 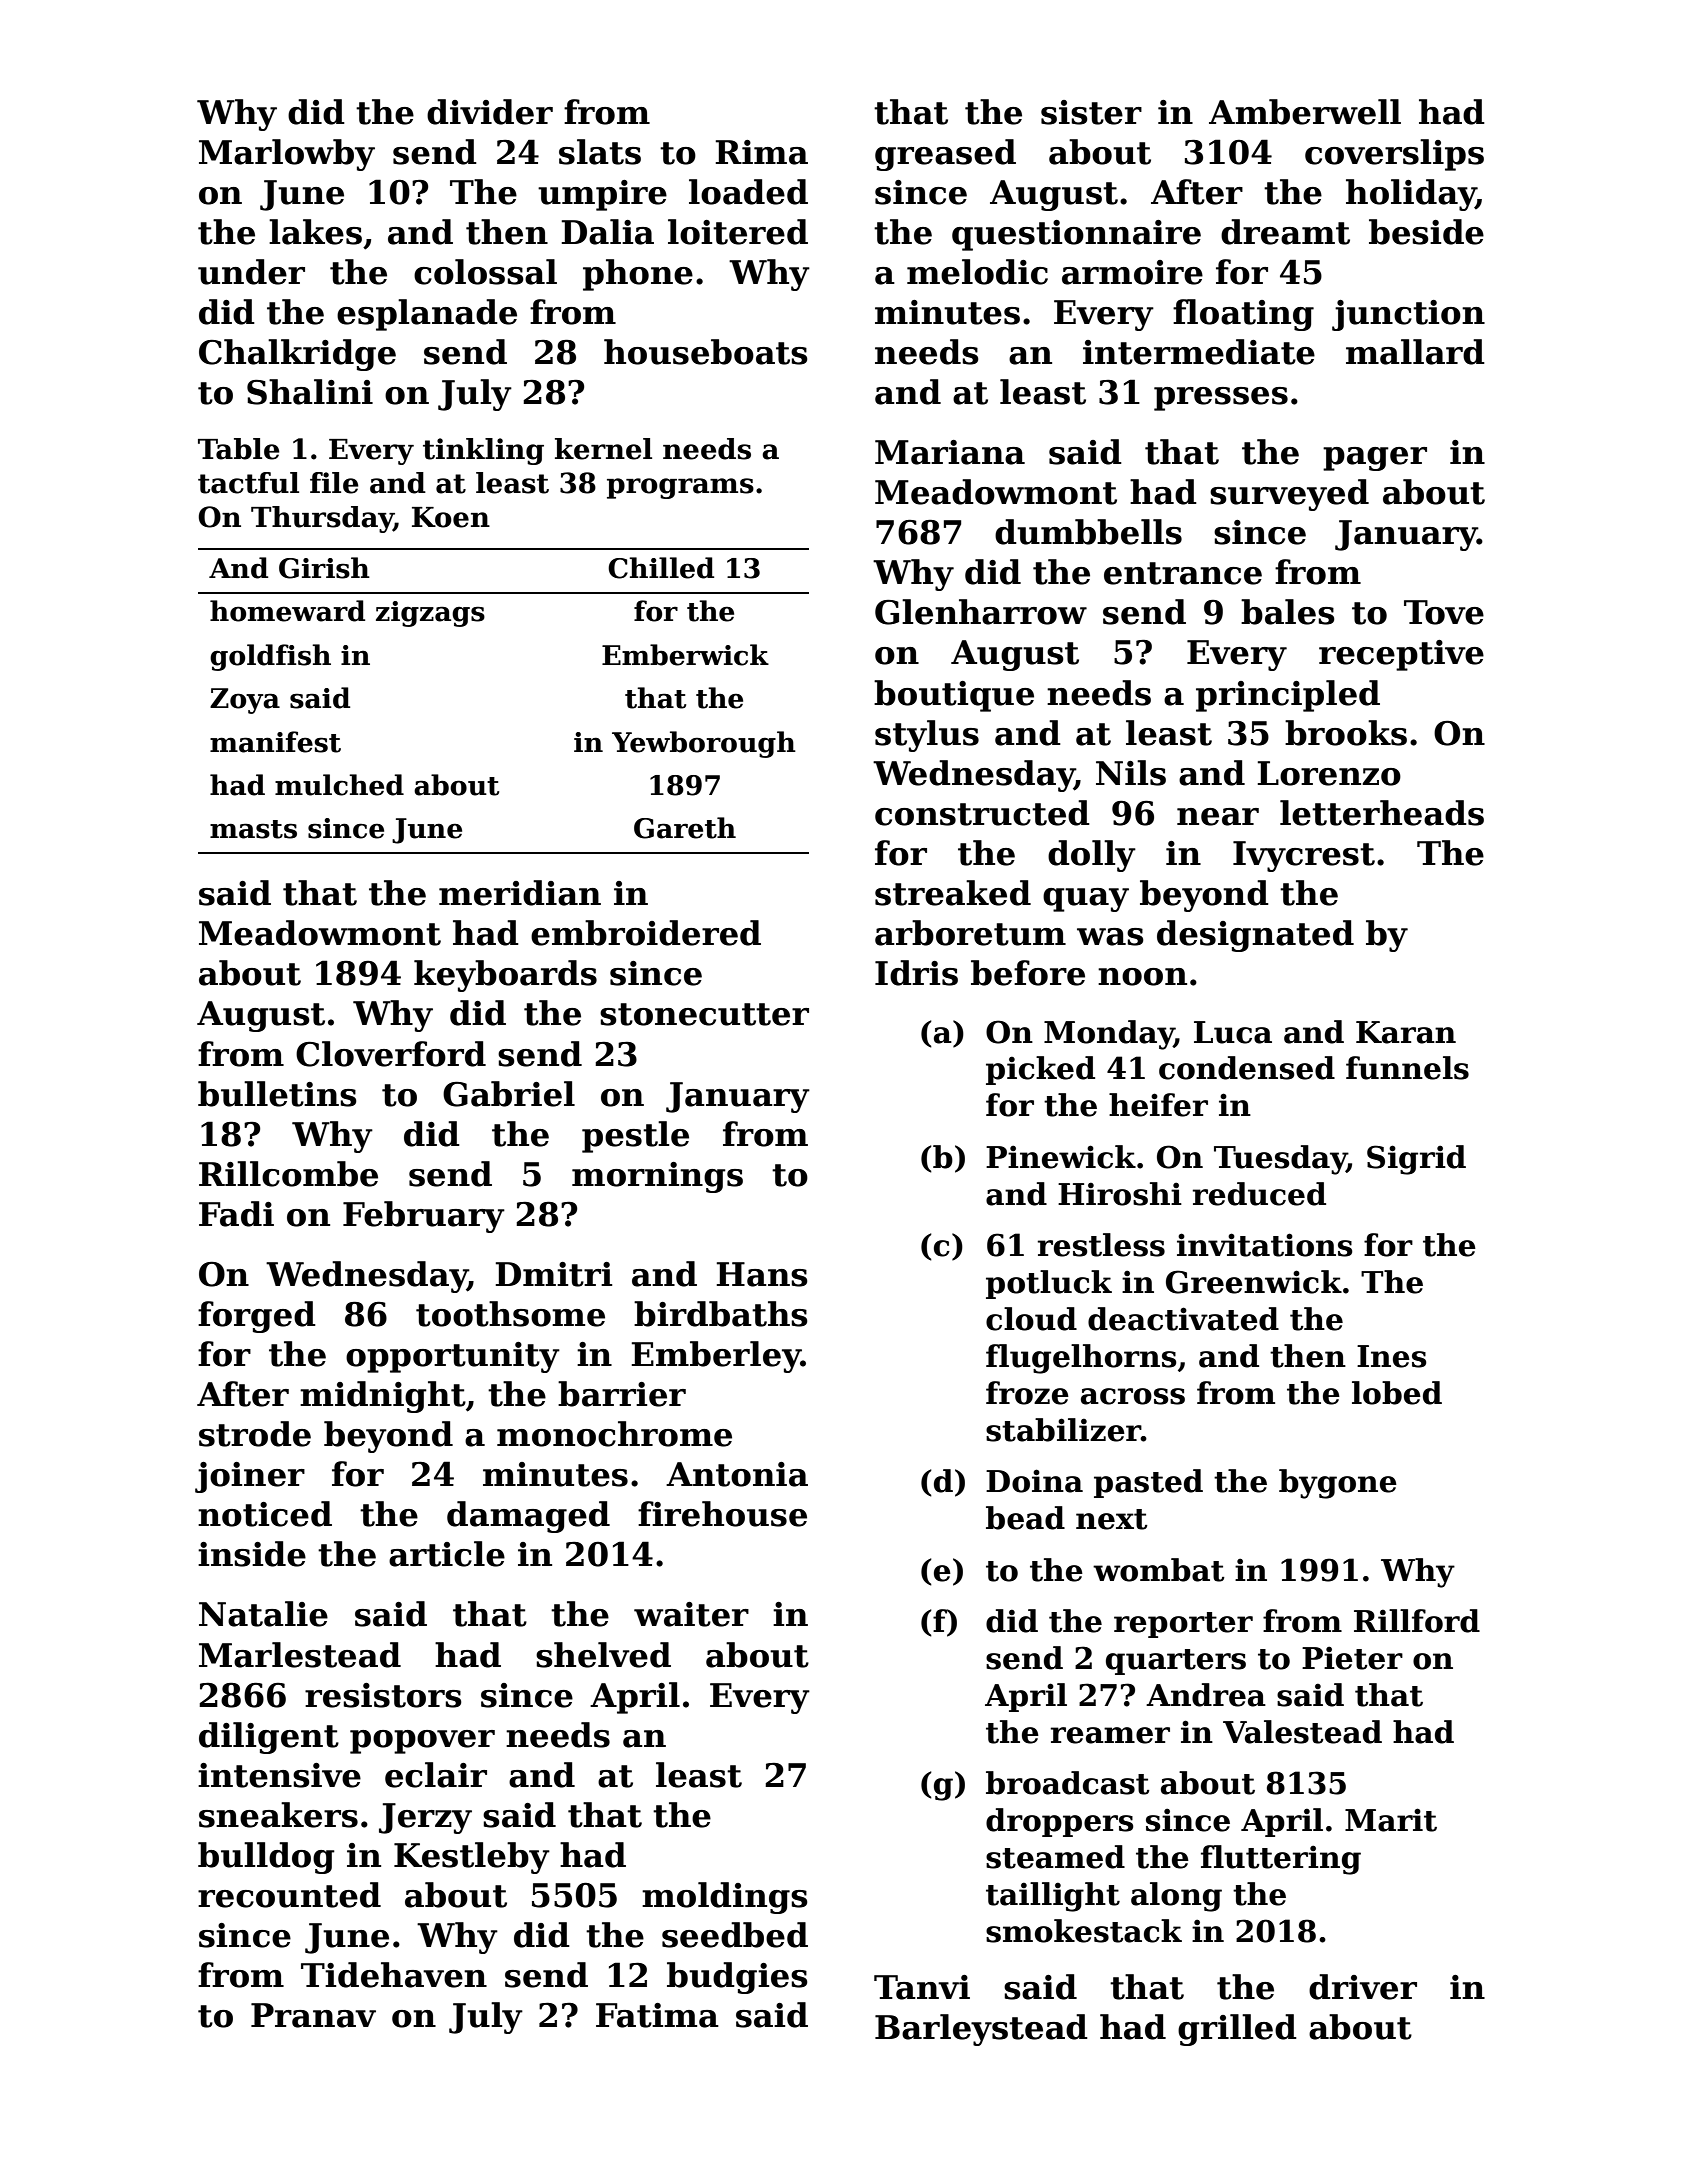 What do you see at coordinates (553, 1274) in the document?
I see `Dmitri` at bounding box center [553, 1274].
